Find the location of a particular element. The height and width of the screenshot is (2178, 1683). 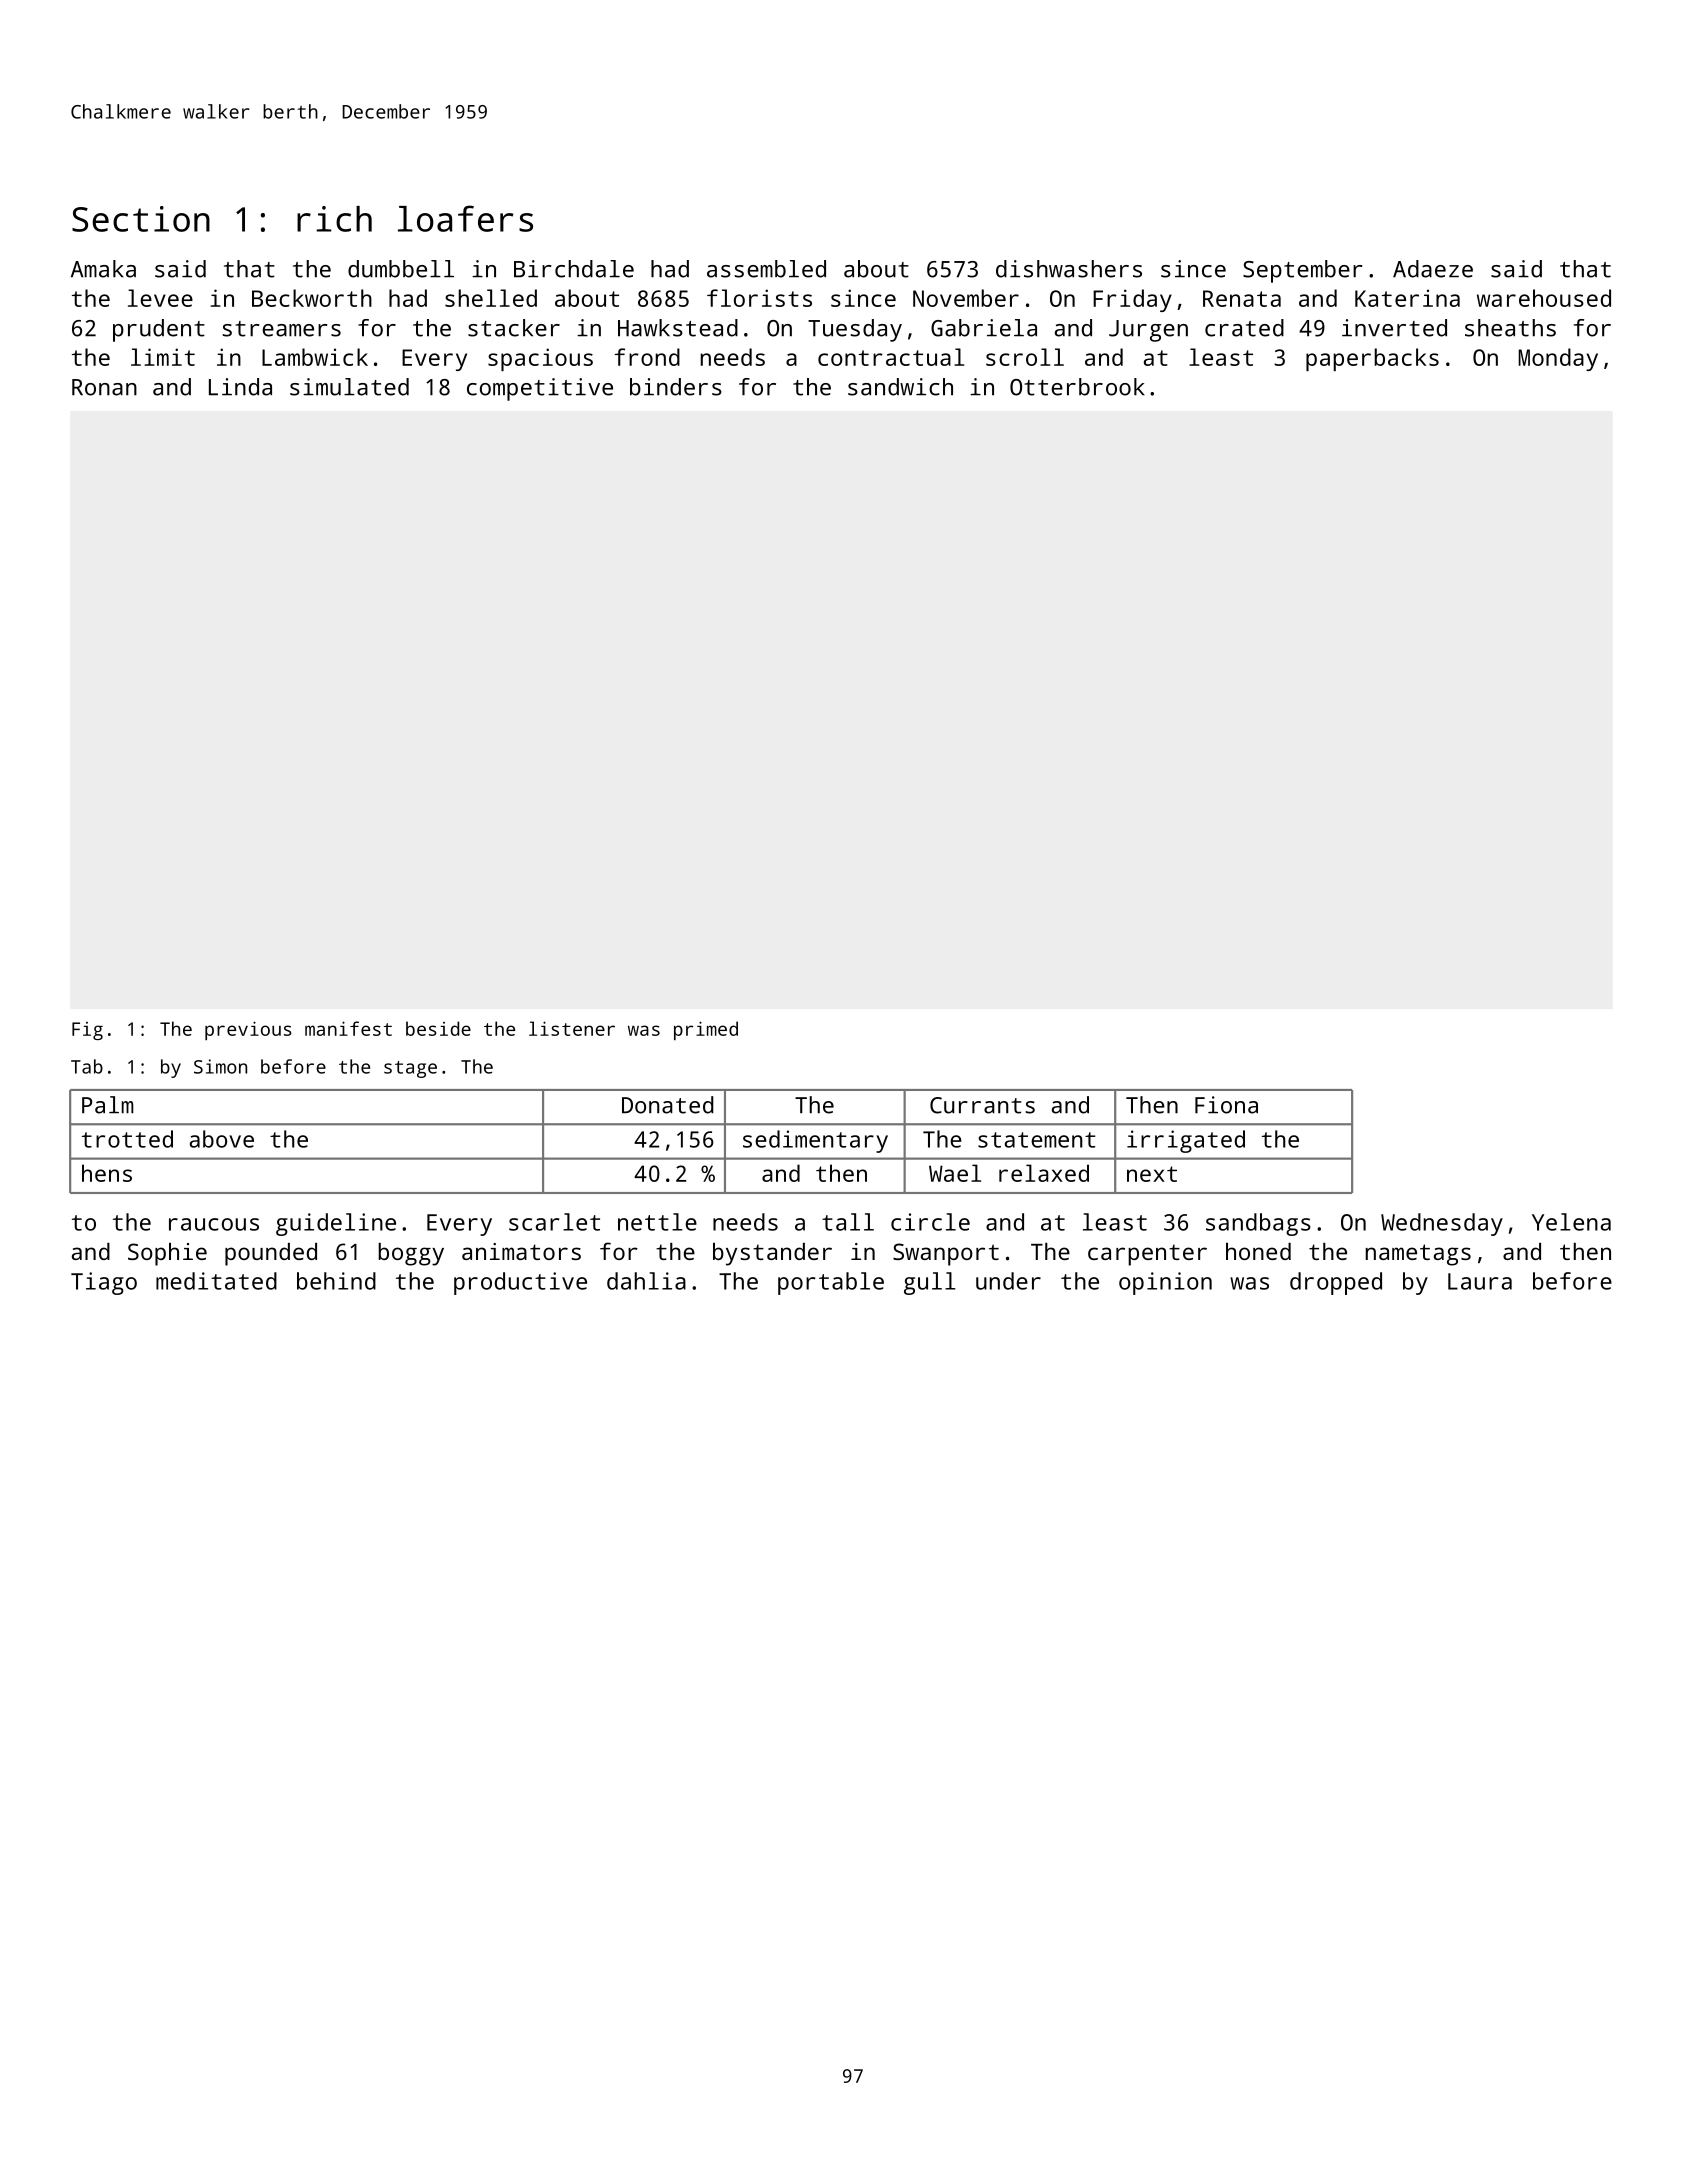

portable is located at coordinates (831, 1283).
